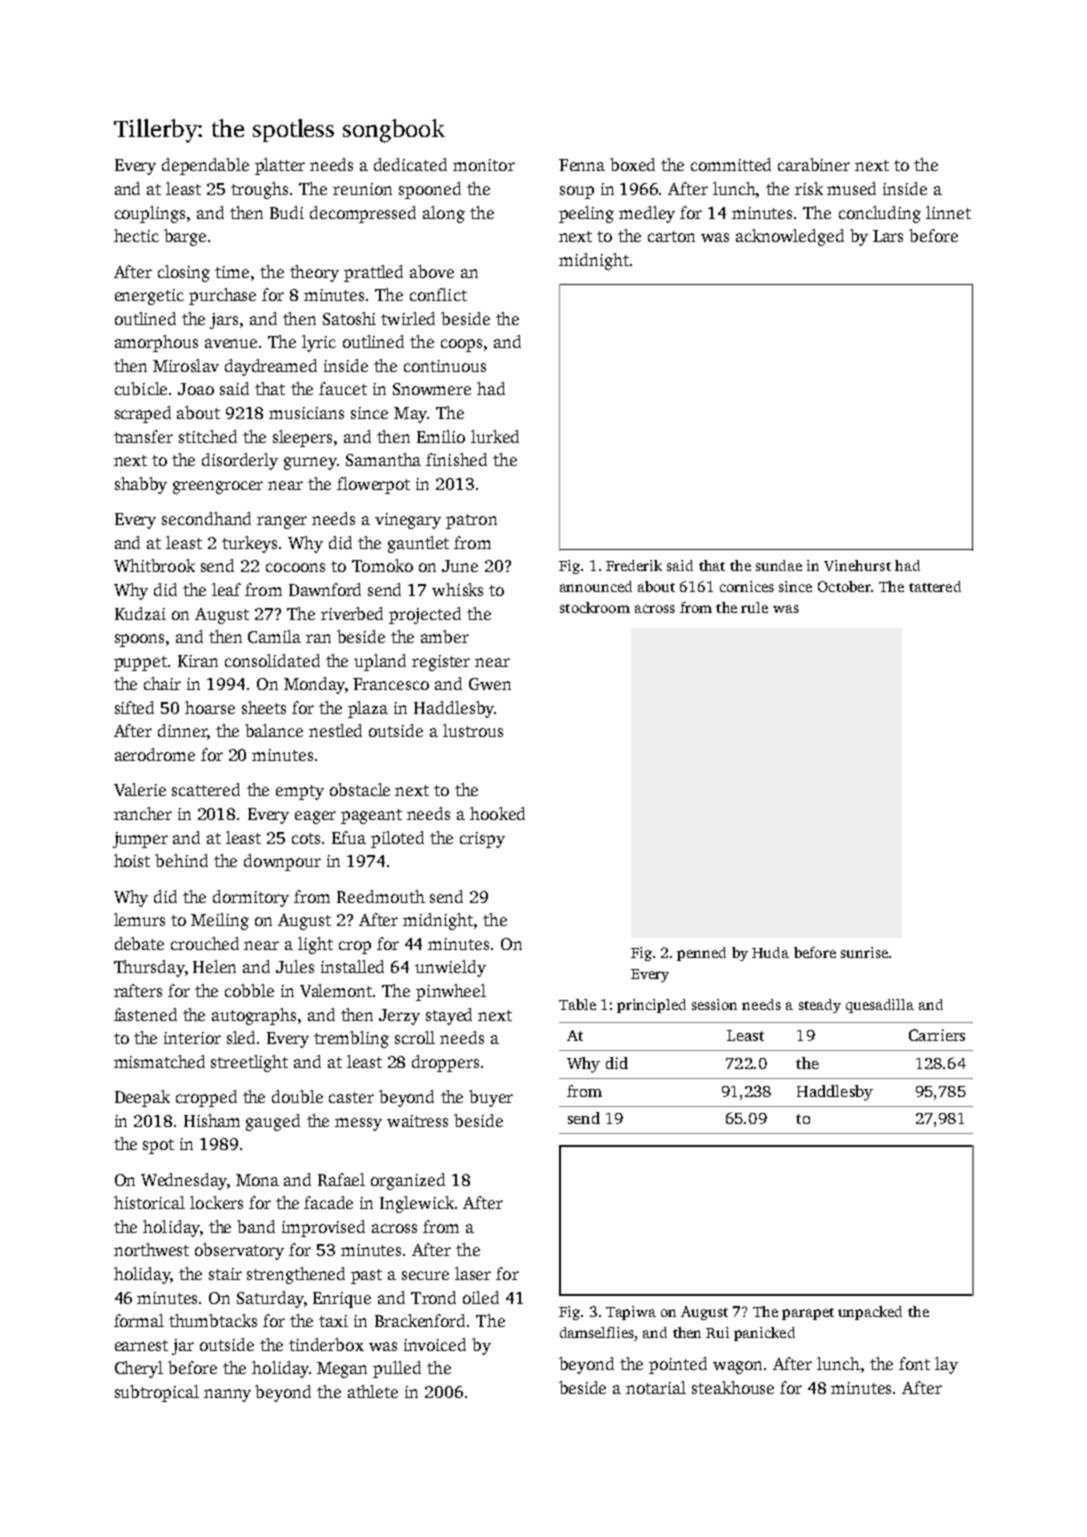 The width and height of the screenshot is (1087, 1537). I want to click on acknowledged, so click(790, 237).
